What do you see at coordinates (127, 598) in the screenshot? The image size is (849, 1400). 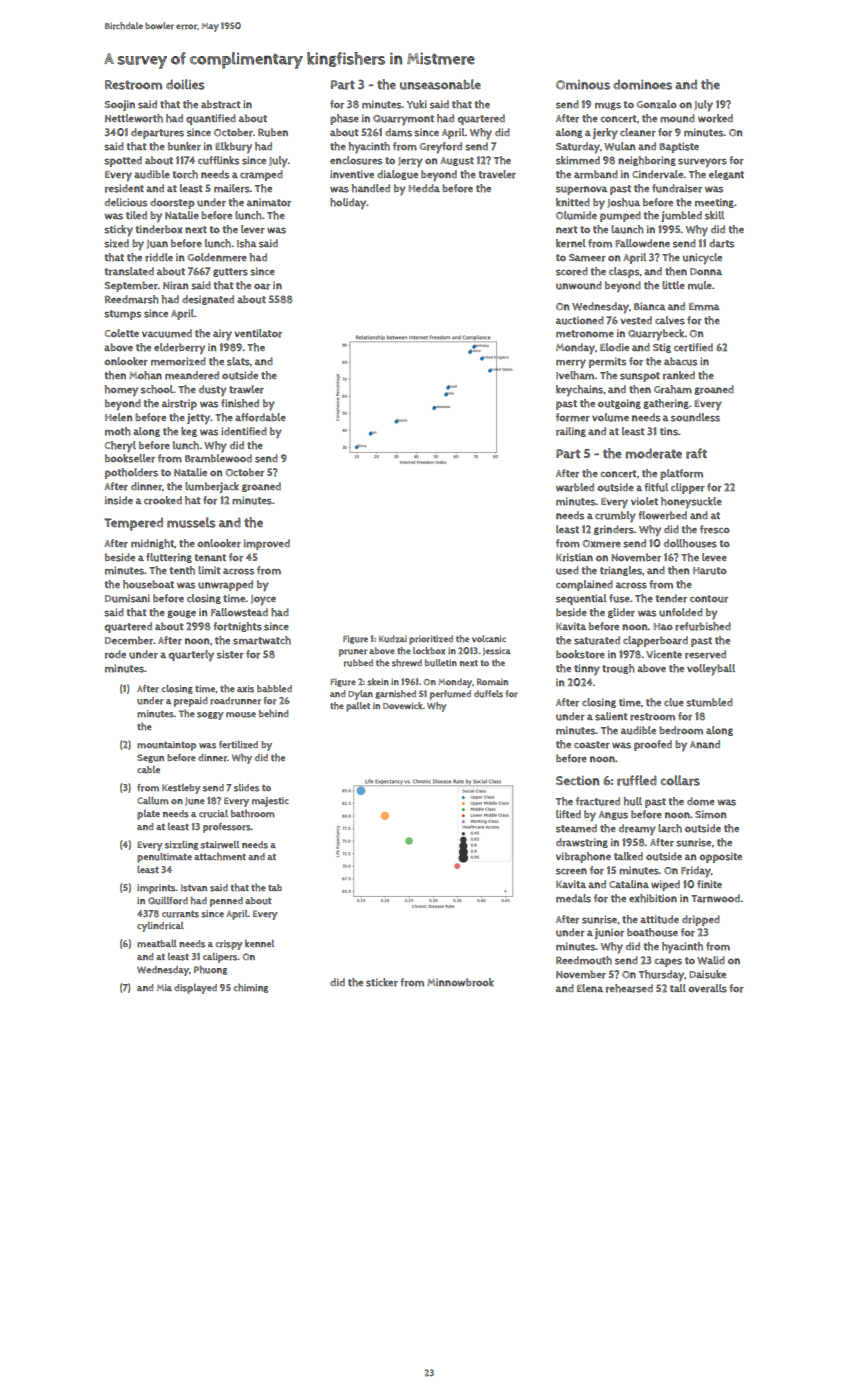 I see `Dumisani` at bounding box center [127, 598].
